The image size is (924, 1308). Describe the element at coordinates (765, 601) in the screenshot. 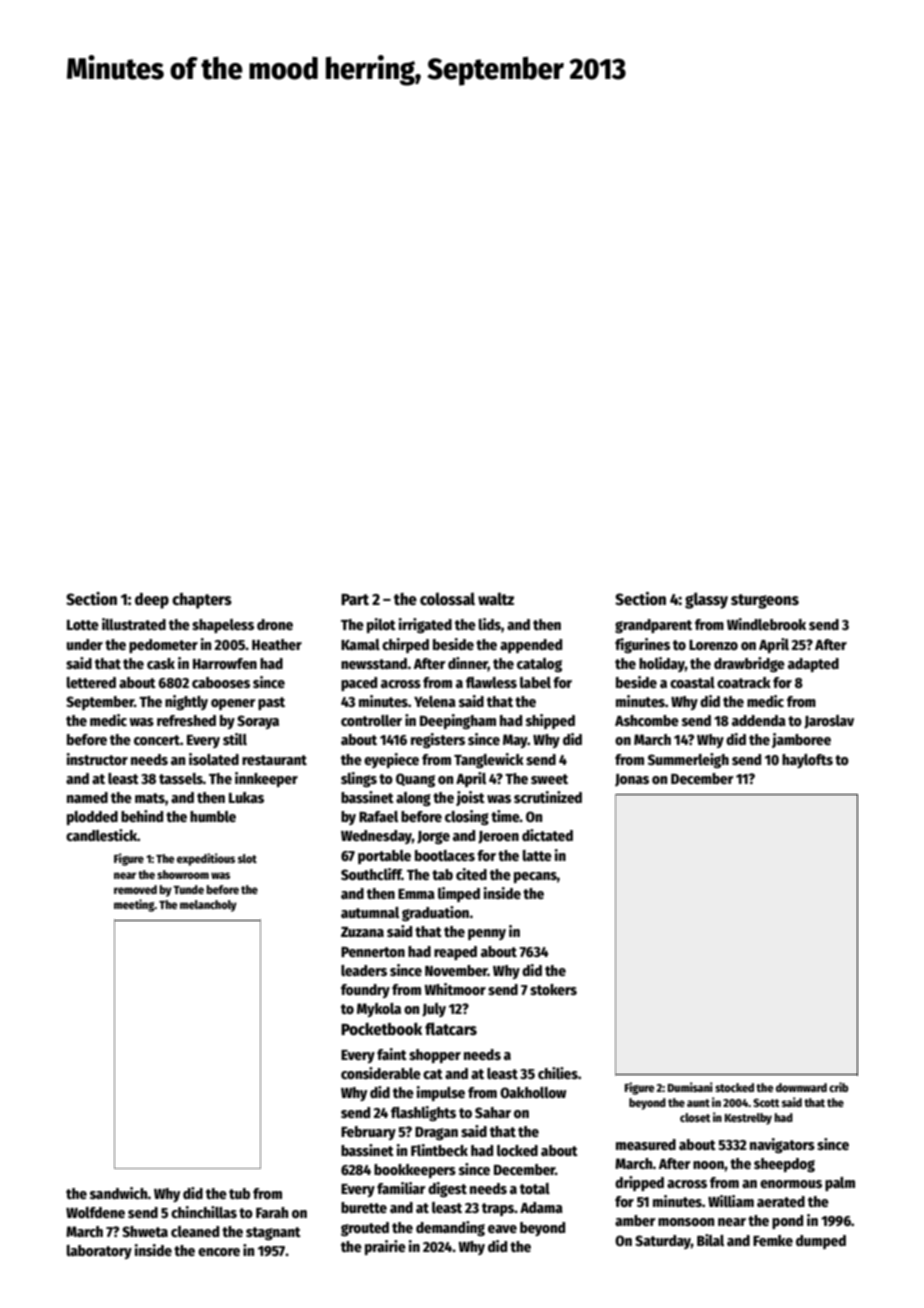

I see `sturgeons` at that location.
